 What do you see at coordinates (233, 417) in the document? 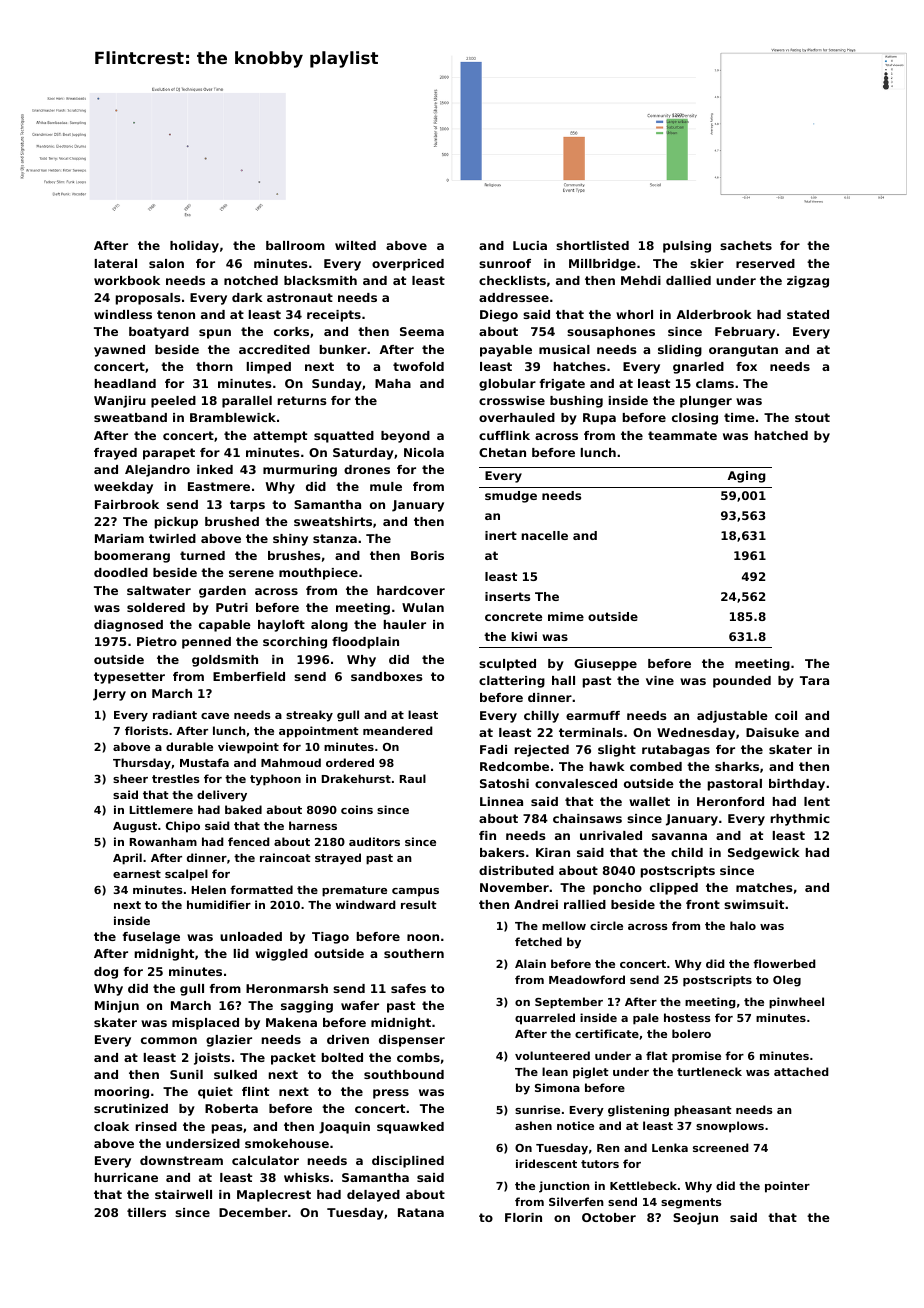
I see `Bramblewick` at bounding box center [233, 417].
